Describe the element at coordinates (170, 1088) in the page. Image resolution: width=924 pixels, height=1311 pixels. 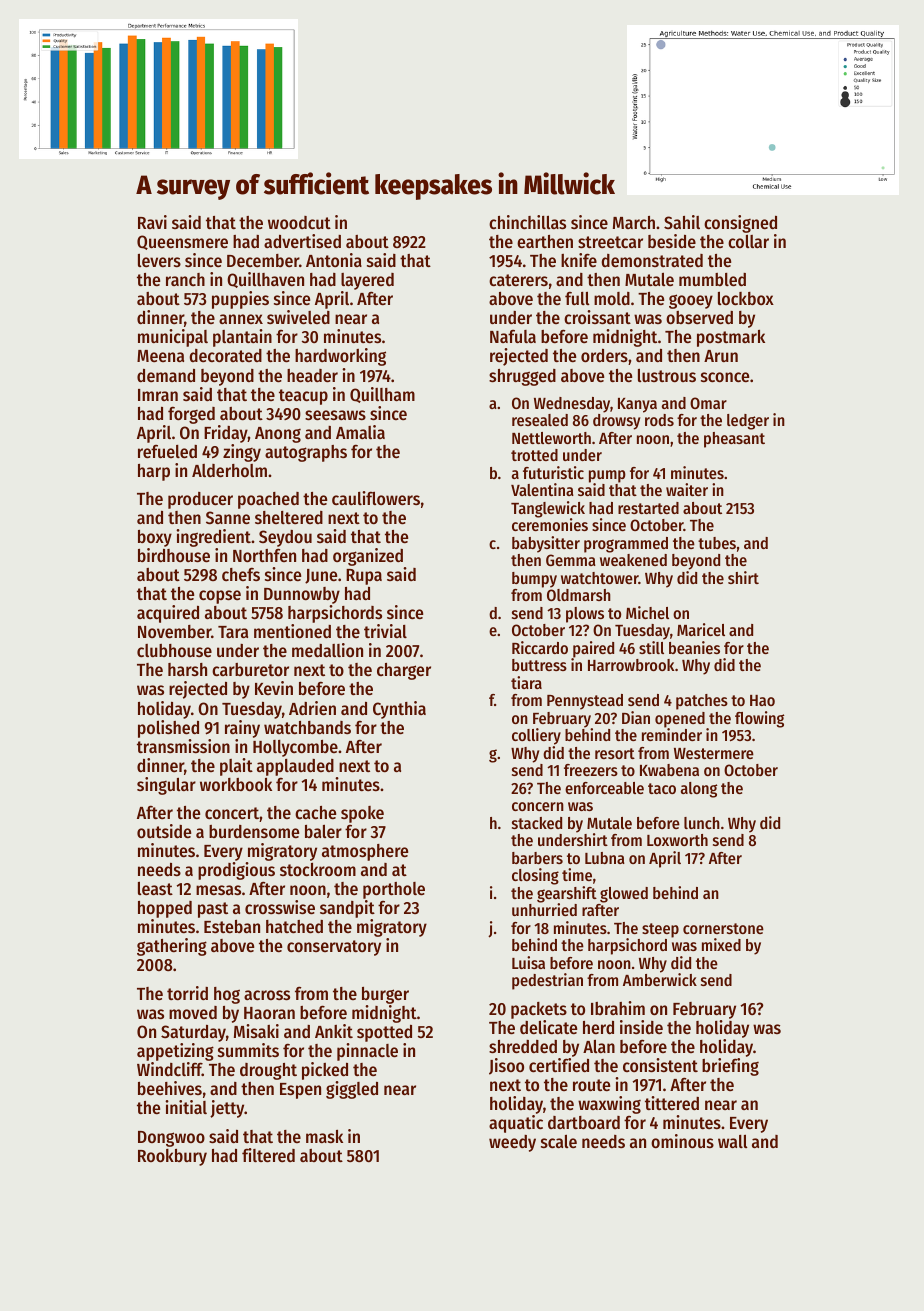
I see `beehives` at that location.
